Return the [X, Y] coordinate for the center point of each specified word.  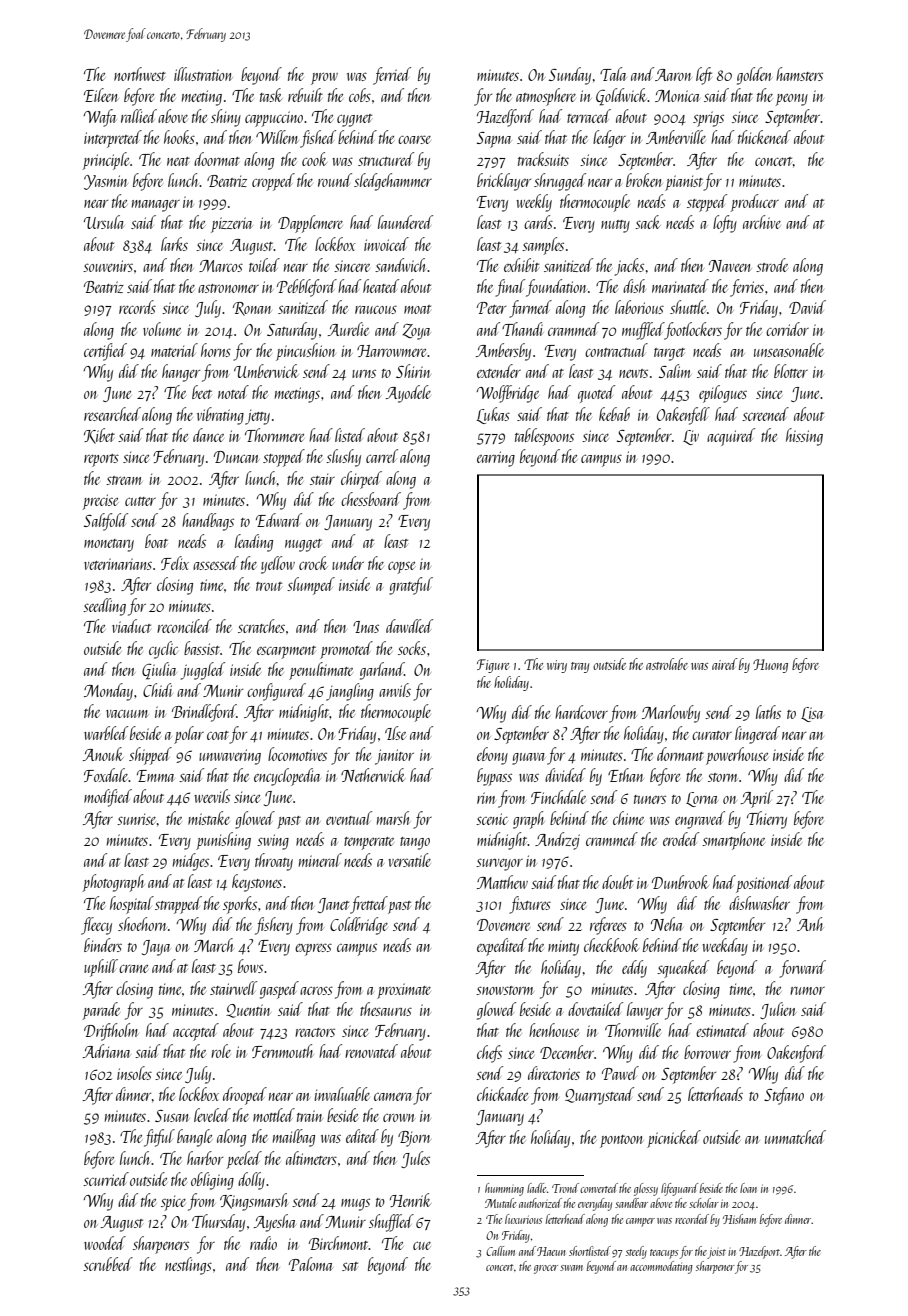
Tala [613, 74]
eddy [634, 969]
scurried [106, 1179]
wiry [557, 666]
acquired [731, 437]
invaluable [342, 1094]
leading [254, 543]
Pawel [620, 1073]
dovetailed [595, 1009]
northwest [140, 74]
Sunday [570, 76]
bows [250, 966]
